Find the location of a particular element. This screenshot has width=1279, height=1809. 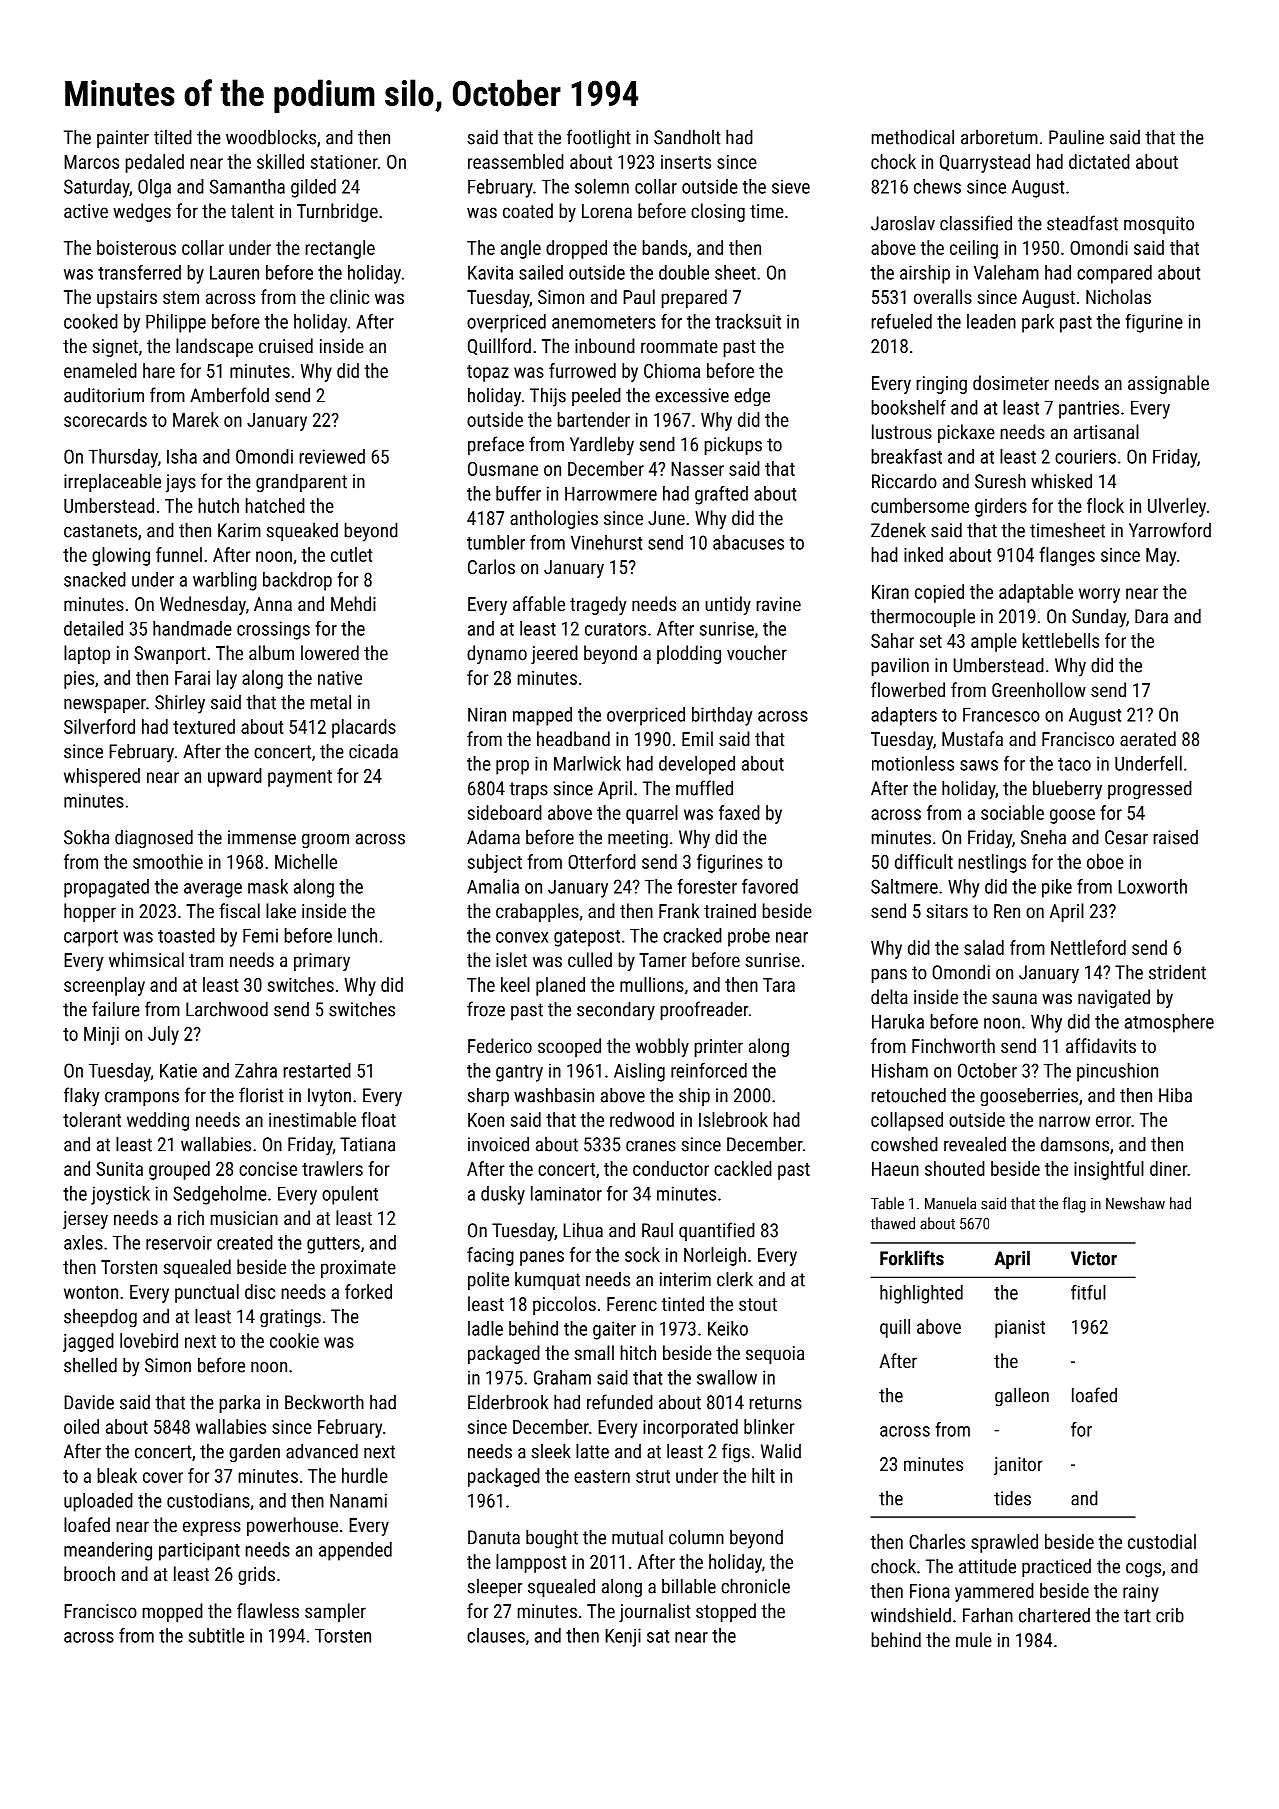

culled is located at coordinates (590, 959).
